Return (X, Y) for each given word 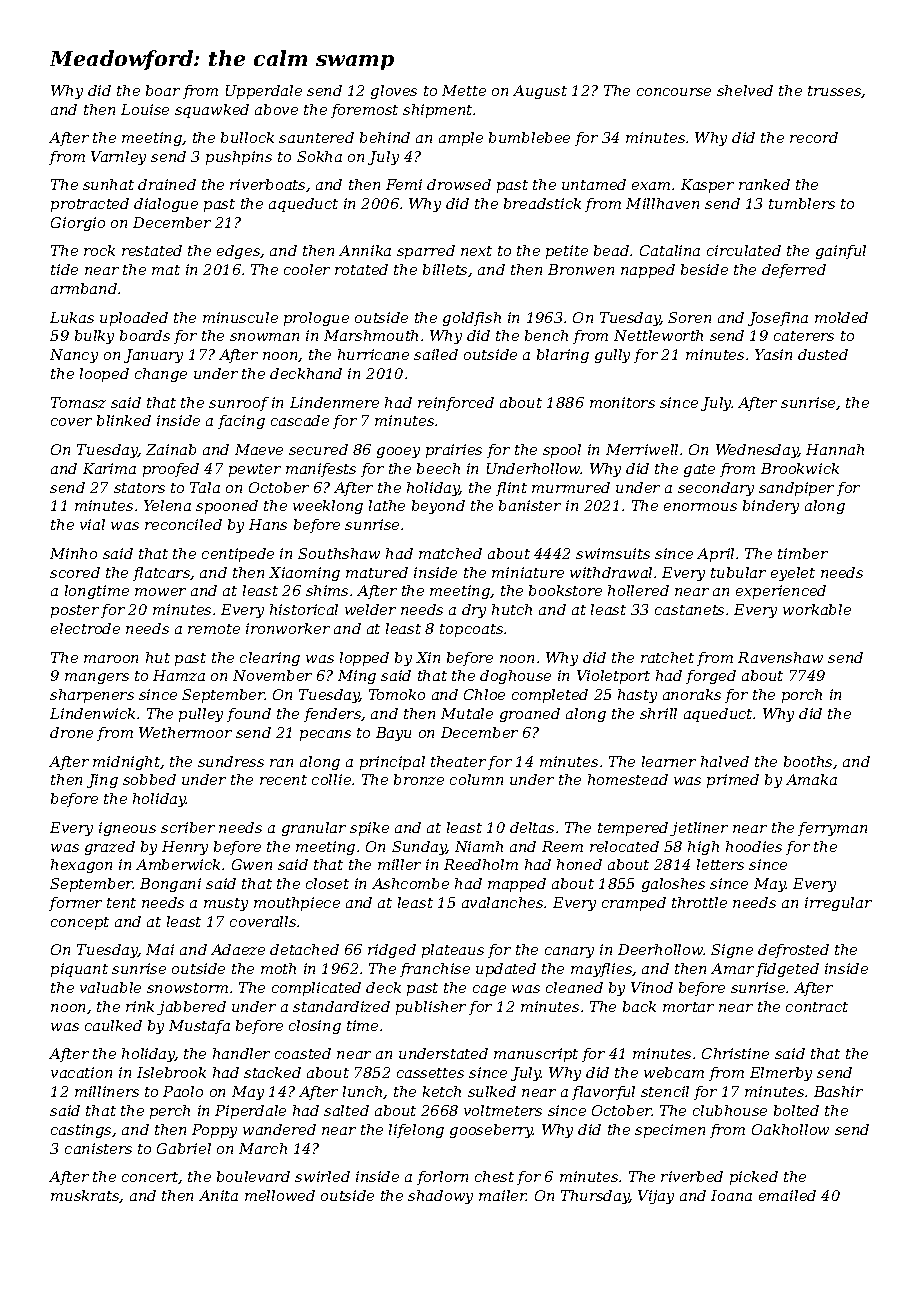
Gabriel (184, 1148)
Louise (145, 109)
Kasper (707, 186)
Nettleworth (658, 335)
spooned (227, 507)
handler (241, 1053)
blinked (124, 420)
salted (346, 1110)
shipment (438, 111)
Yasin (773, 354)
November (272, 675)
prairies (454, 451)
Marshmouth (371, 335)
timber (803, 553)
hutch (512, 609)
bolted (796, 1110)
